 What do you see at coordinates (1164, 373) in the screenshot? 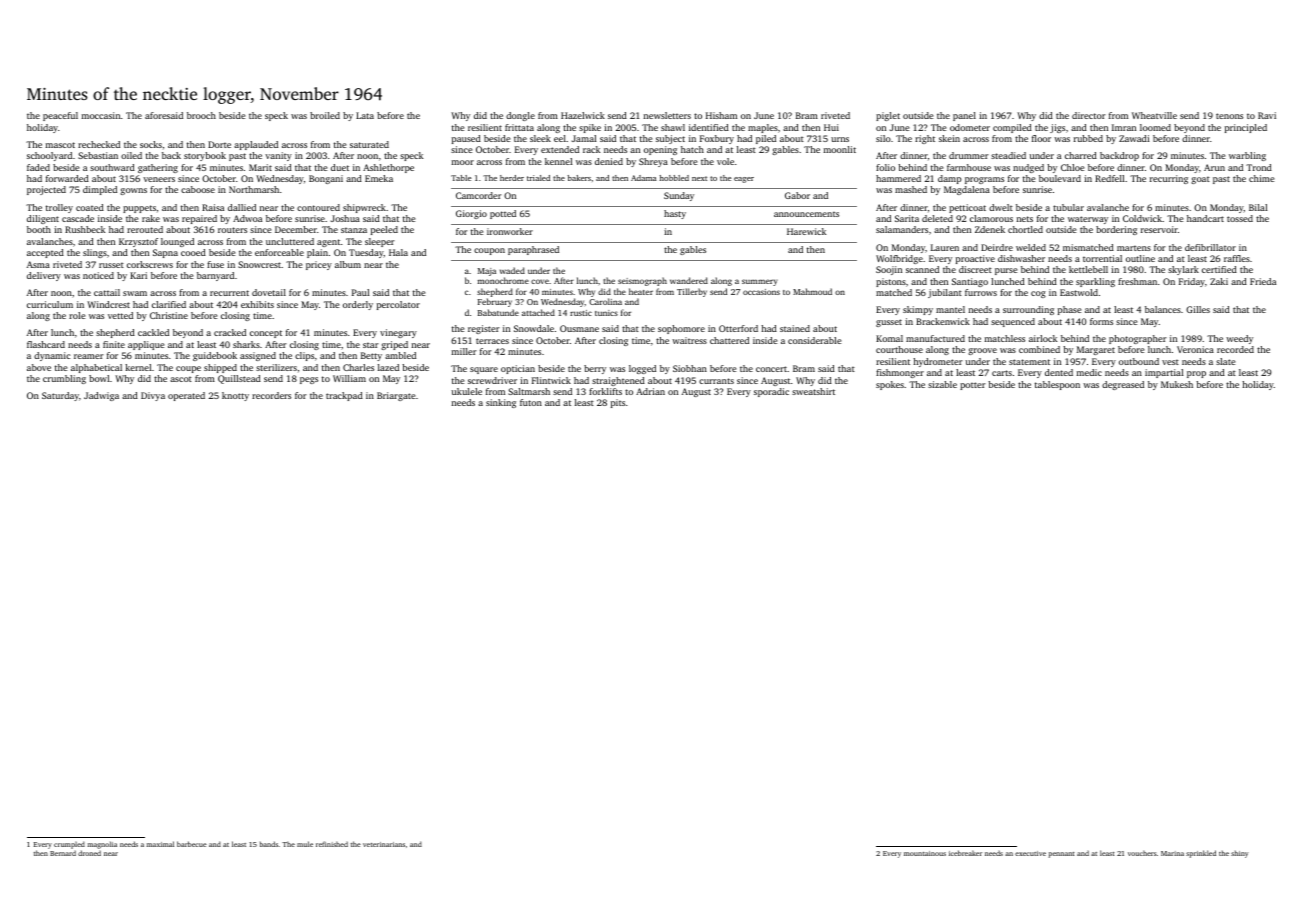
I see `impartial` at bounding box center [1164, 373].
